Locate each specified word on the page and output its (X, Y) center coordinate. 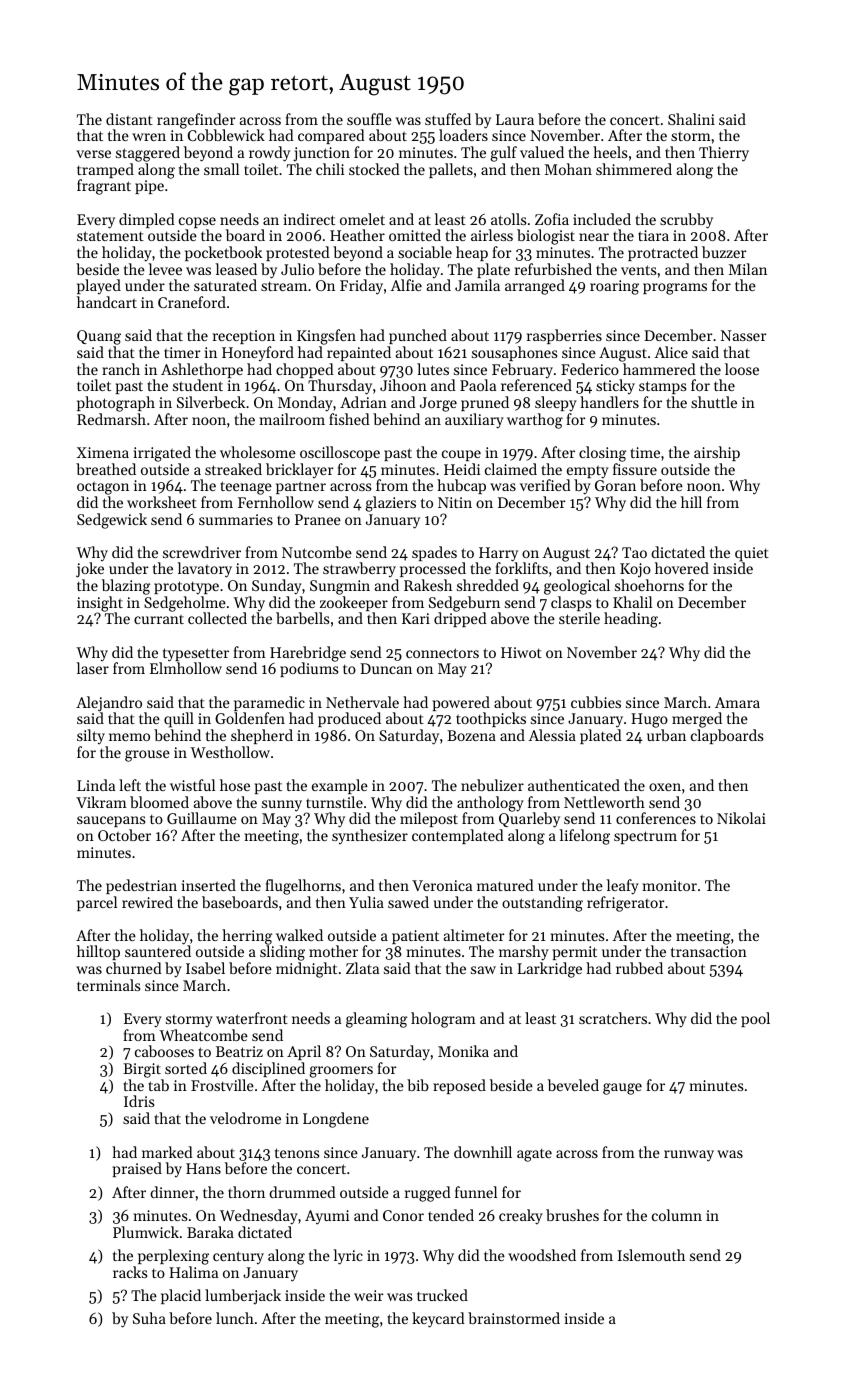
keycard (438, 1320)
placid (181, 1296)
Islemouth (651, 1255)
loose (742, 369)
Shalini (691, 119)
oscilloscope (340, 453)
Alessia (552, 735)
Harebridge (308, 654)
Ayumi (327, 1217)
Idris (139, 1101)
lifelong (585, 837)
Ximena (103, 452)
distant (129, 119)
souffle (369, 119)
